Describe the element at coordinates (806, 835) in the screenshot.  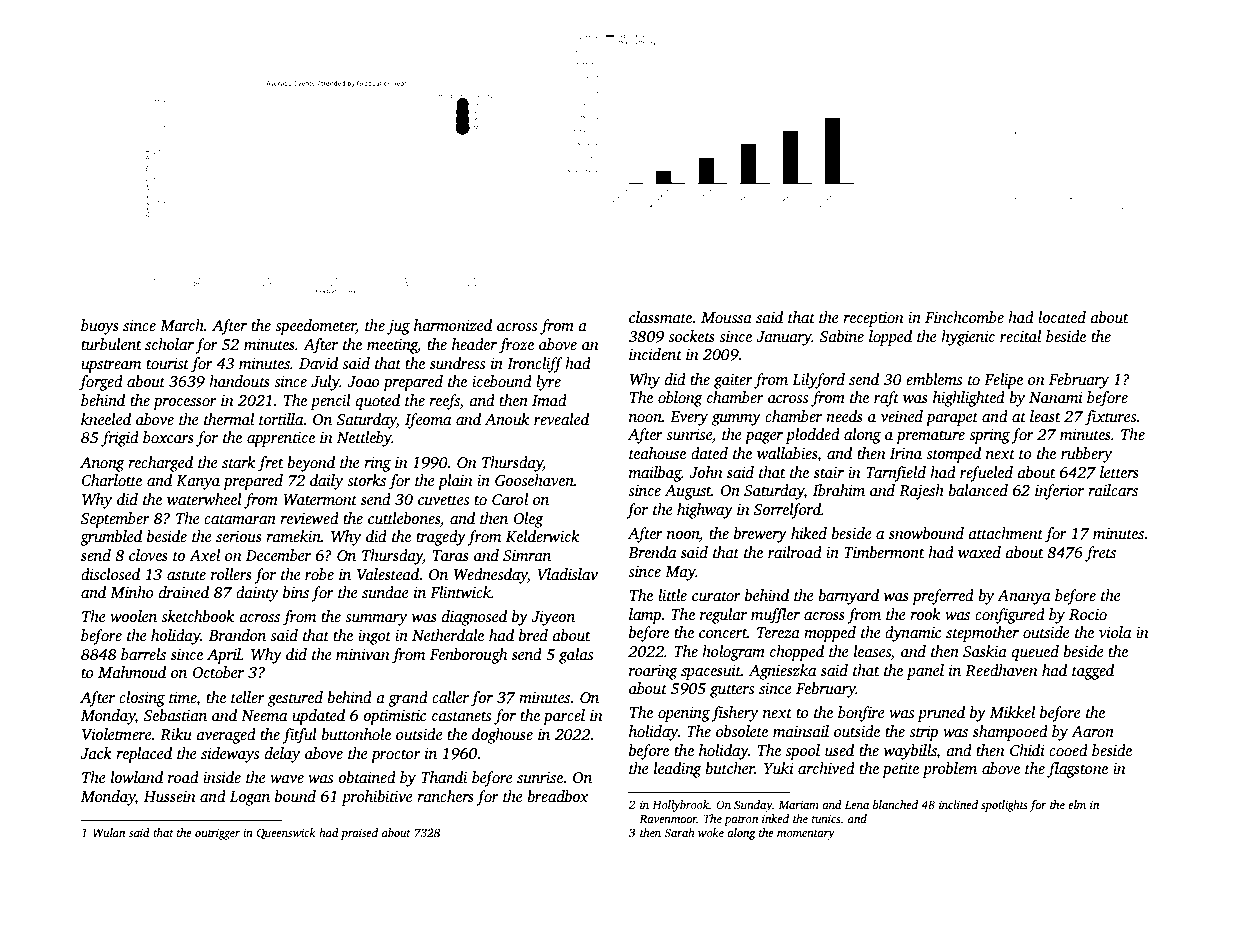
I see `momentary` at that location.
